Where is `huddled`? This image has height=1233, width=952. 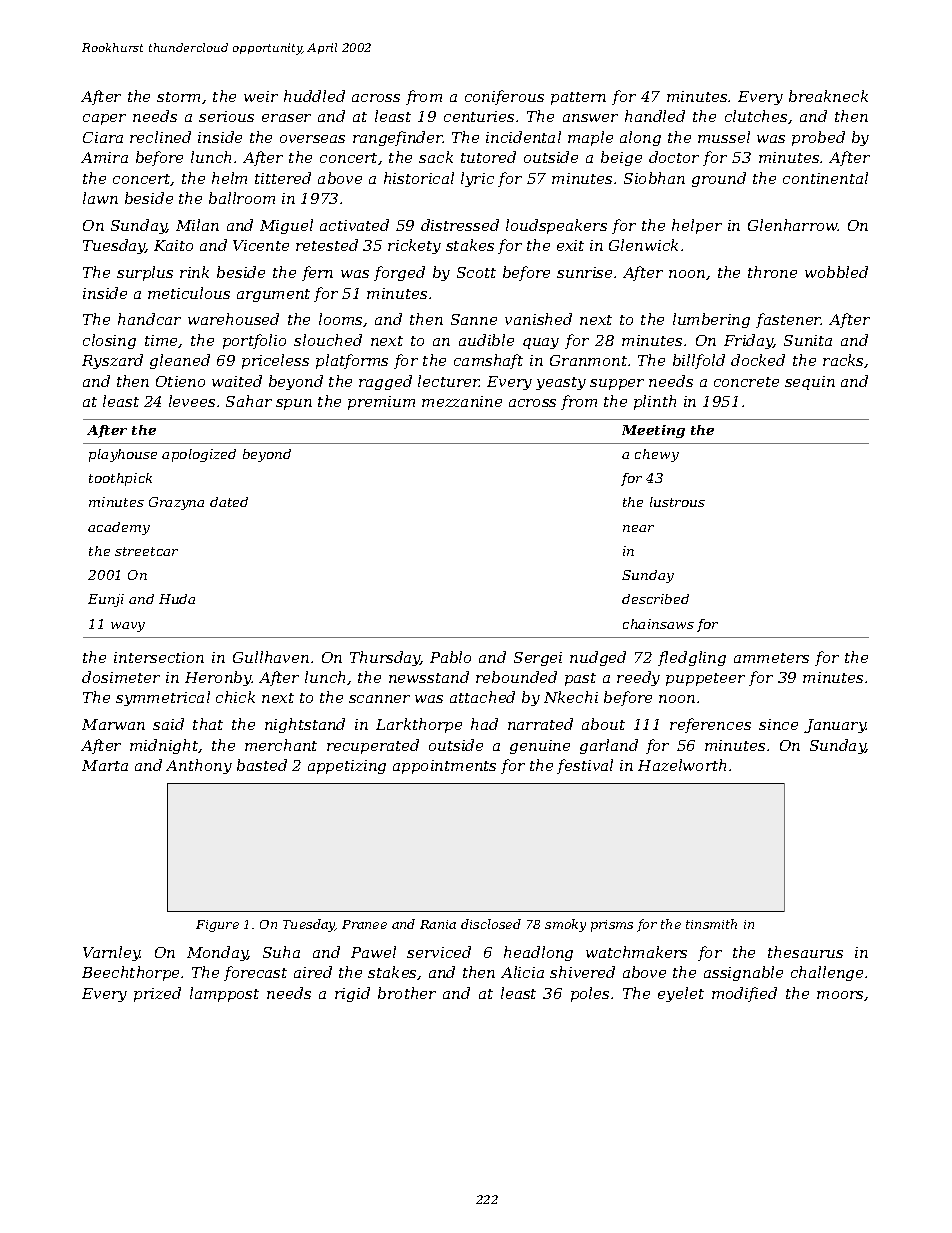
huddled is located at coordinates (314, 96).
